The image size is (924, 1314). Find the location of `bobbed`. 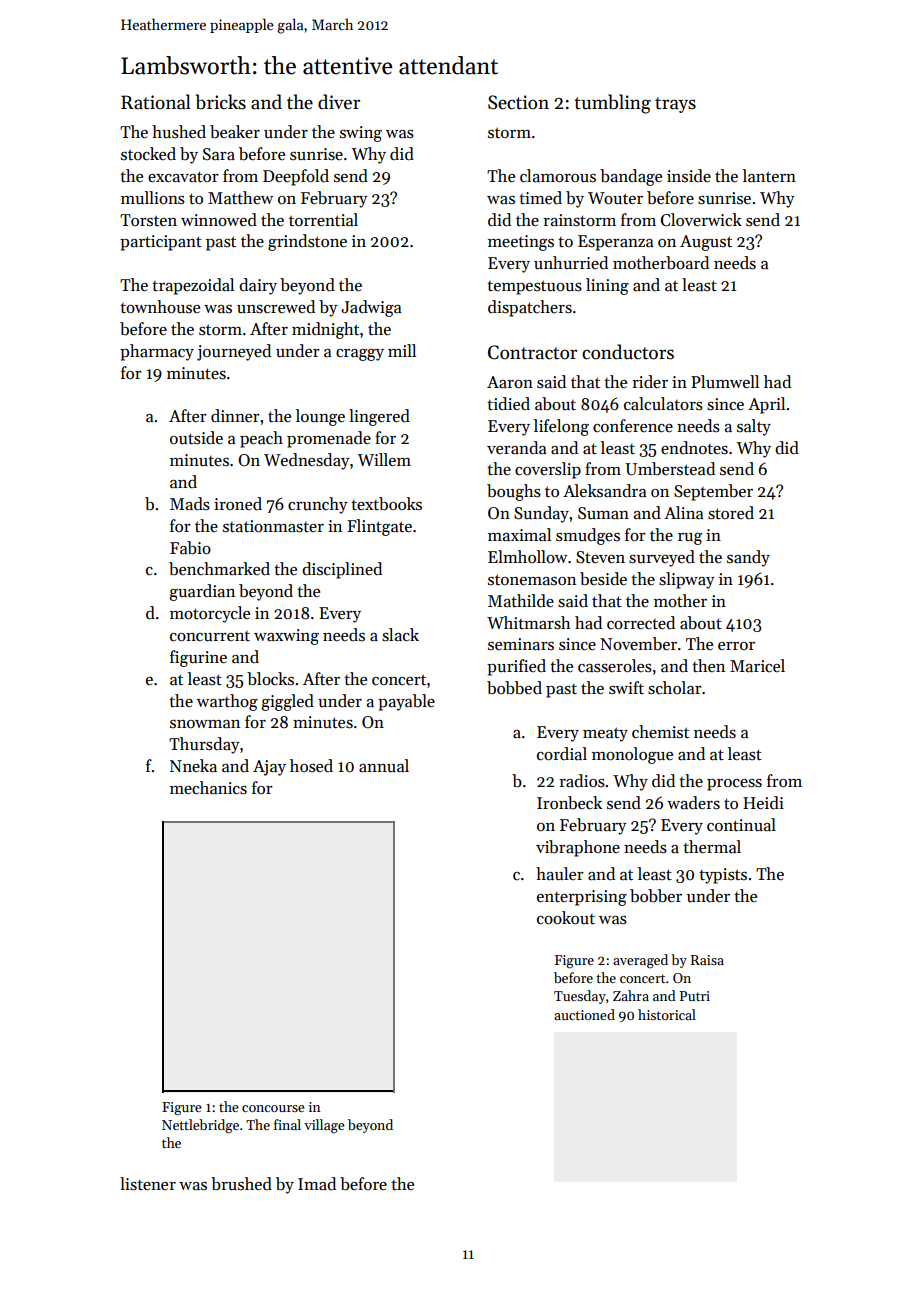

bobbed is located at coordinates (514, 688).
